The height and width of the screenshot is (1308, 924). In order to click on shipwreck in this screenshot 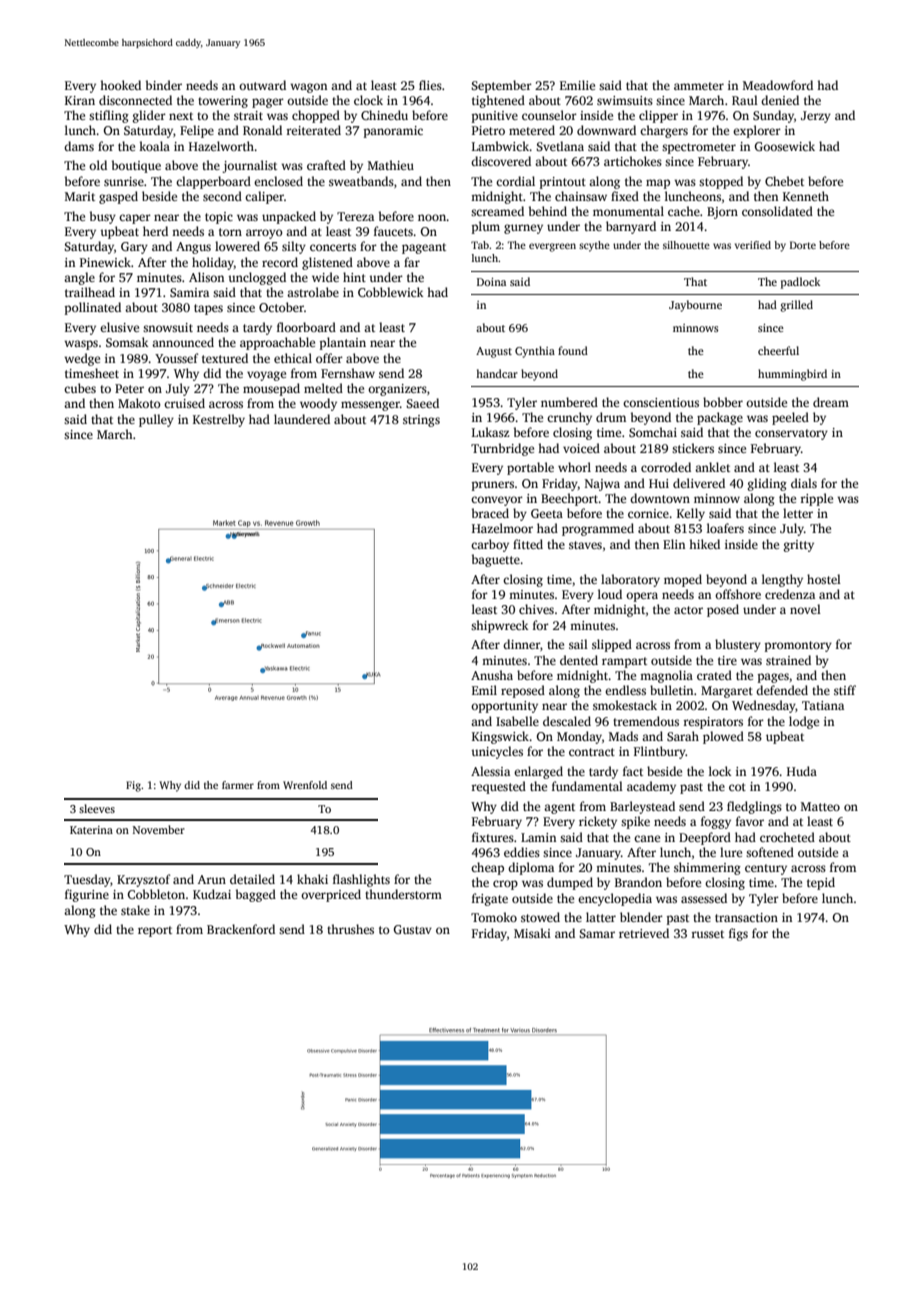, I will do `click(500, 626)`.
